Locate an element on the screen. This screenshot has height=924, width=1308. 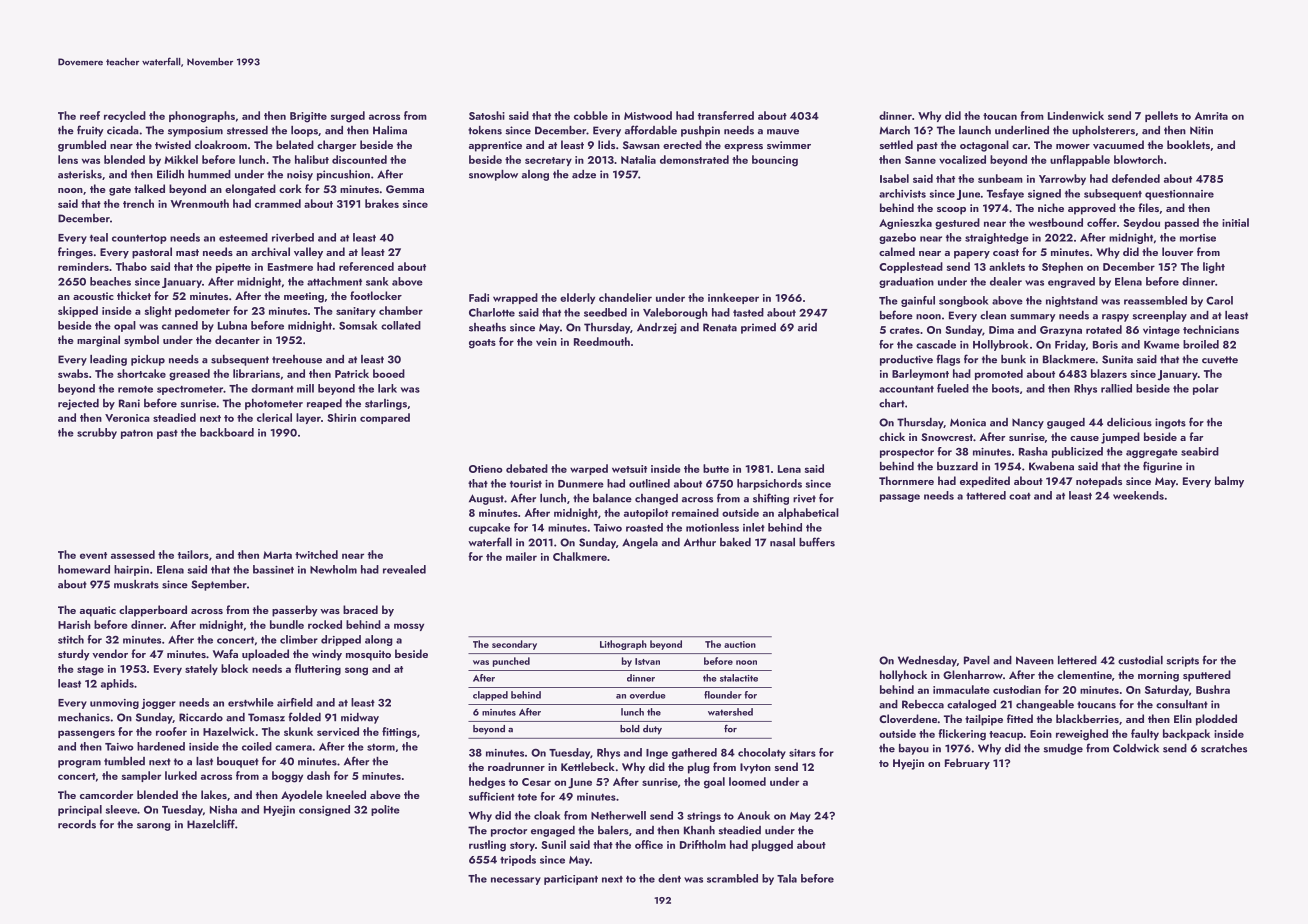
scrubby is located at coordinates (97, 433).
